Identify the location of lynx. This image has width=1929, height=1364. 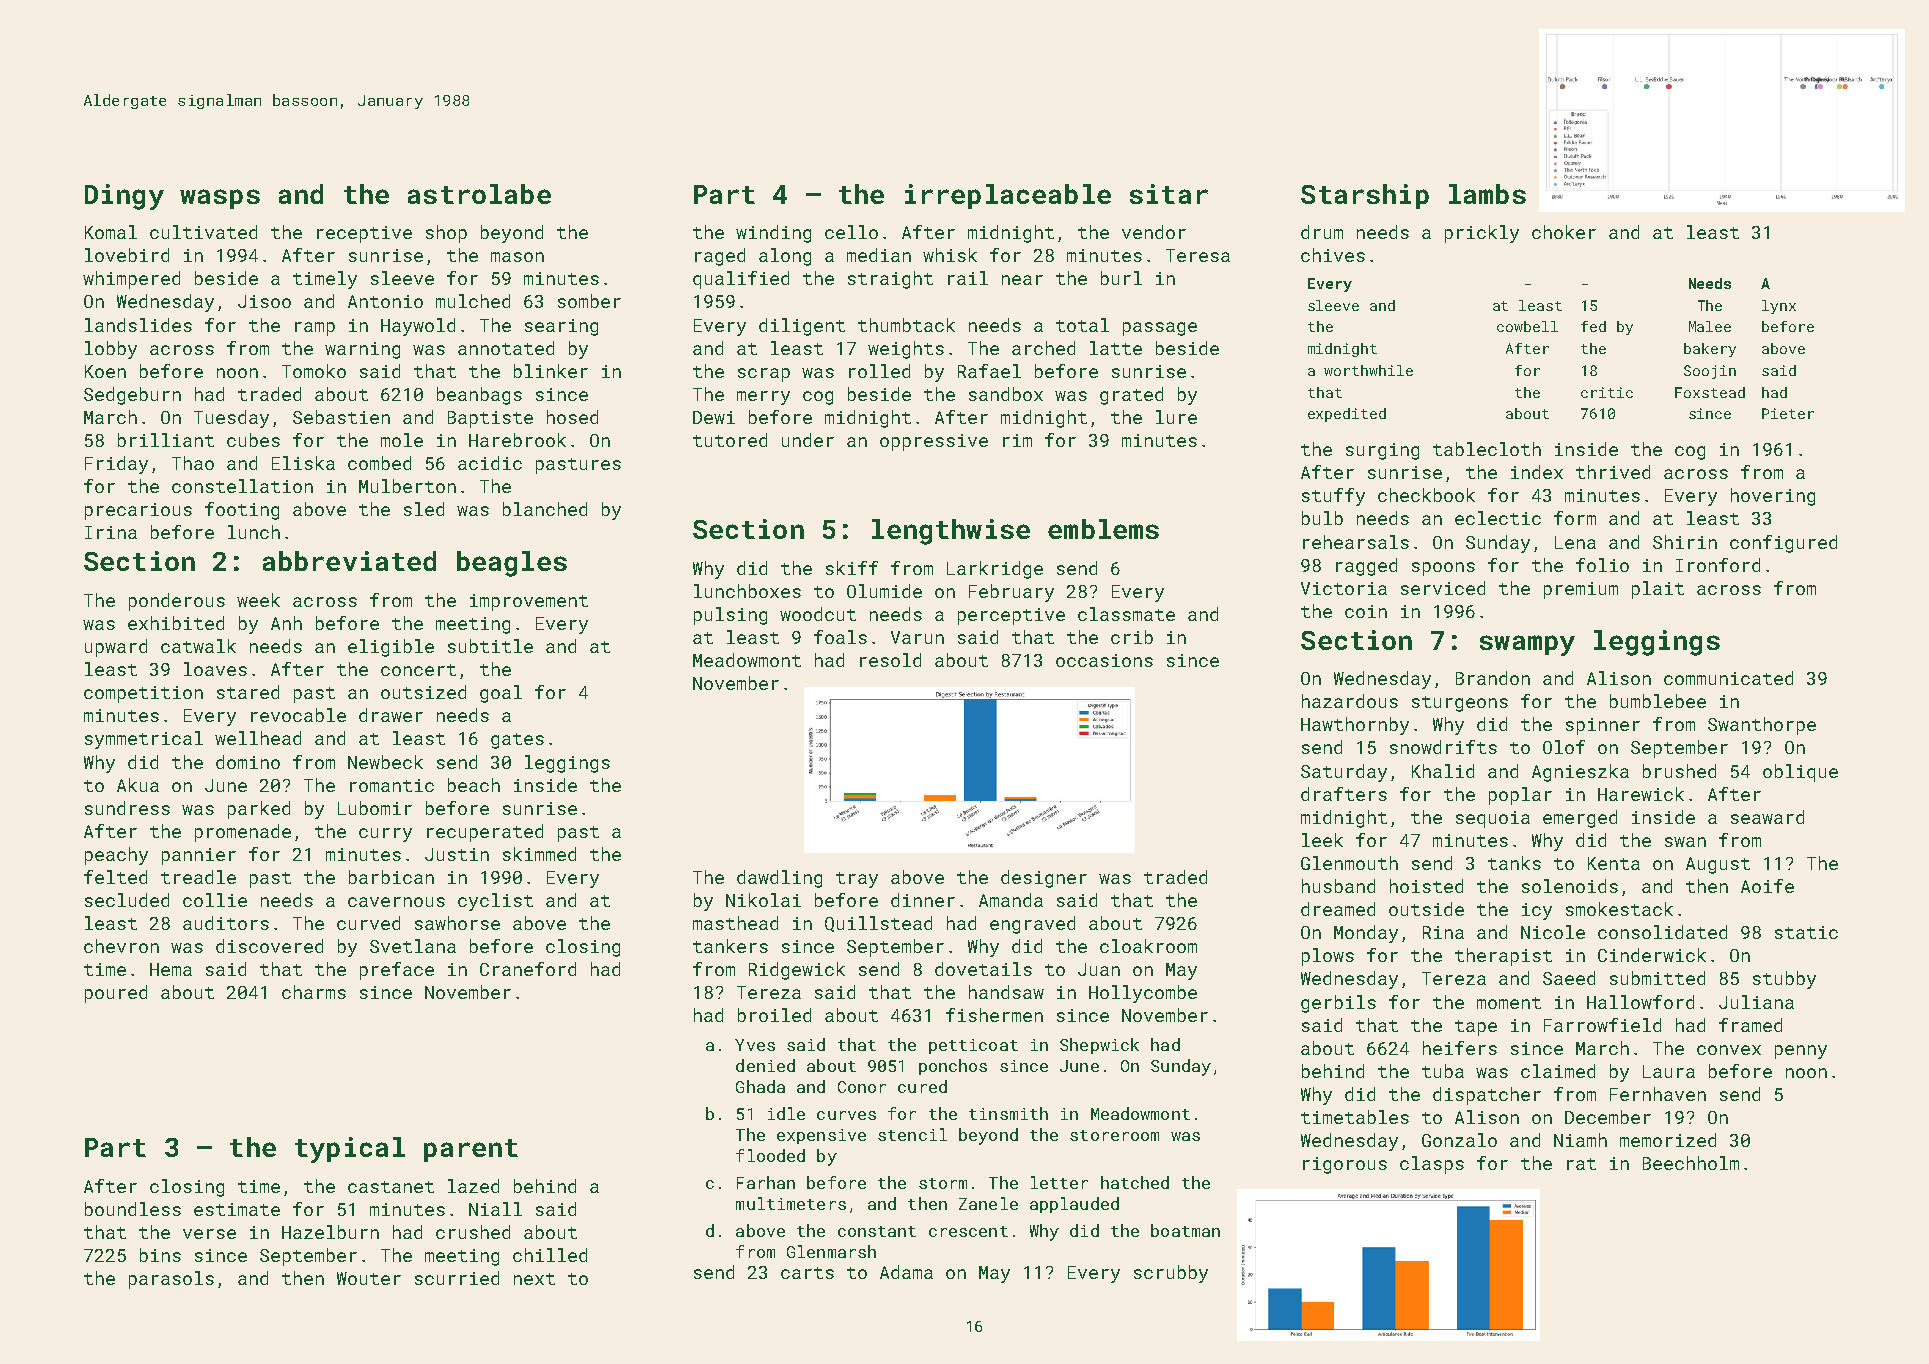
(1779, 307).
